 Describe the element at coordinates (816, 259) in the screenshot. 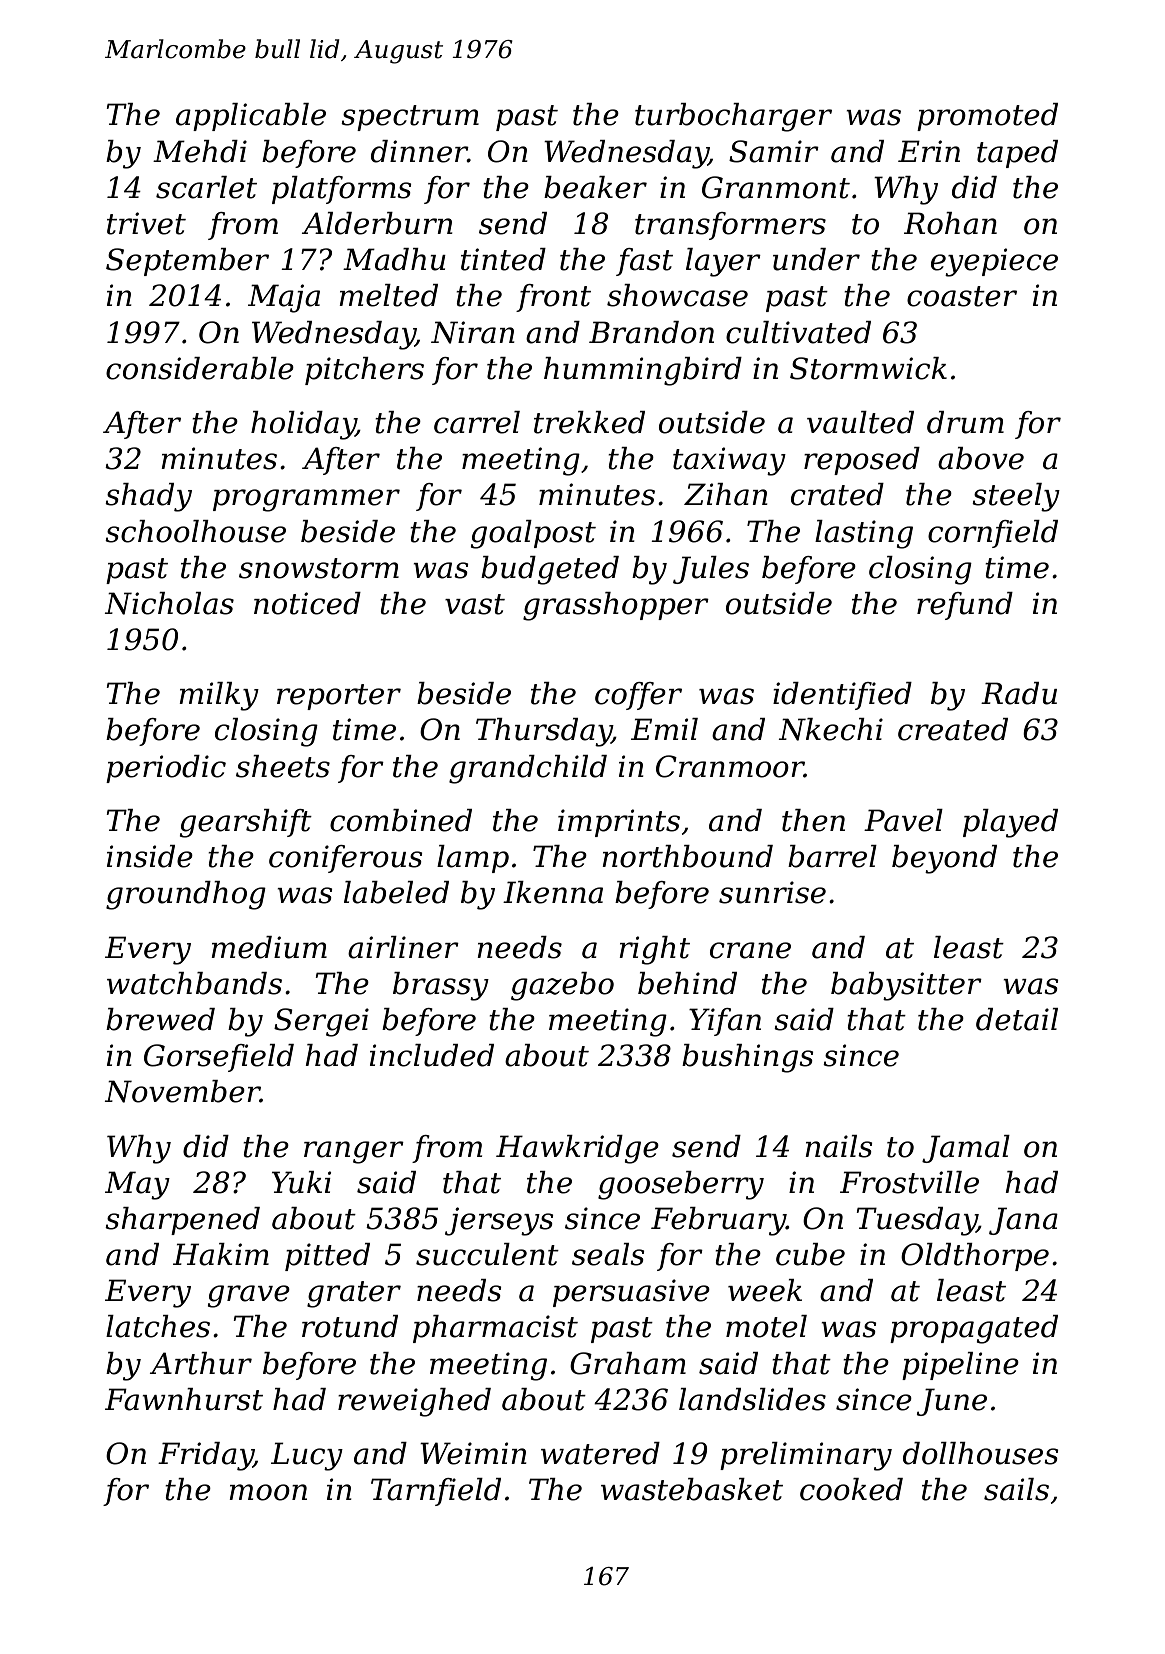

I see `under` at that location.
